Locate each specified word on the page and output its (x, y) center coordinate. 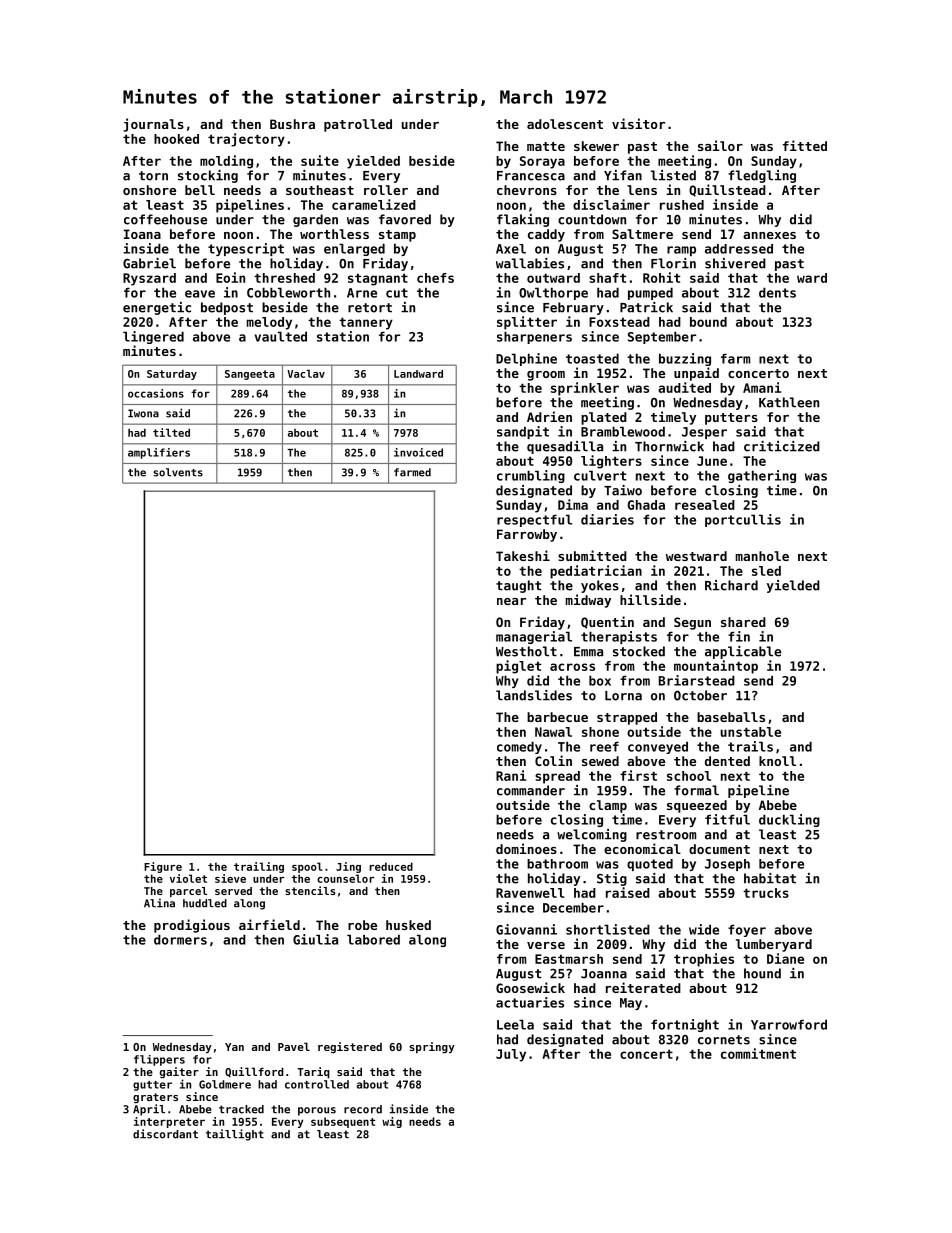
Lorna (623, 696)
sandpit (523, 432)
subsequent (343, 1122)
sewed (600, 761)
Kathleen (789, 402)
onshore (149, 190)
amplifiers (159, 453)
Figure (163, 867)
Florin (673, 263)
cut (397, 293)
